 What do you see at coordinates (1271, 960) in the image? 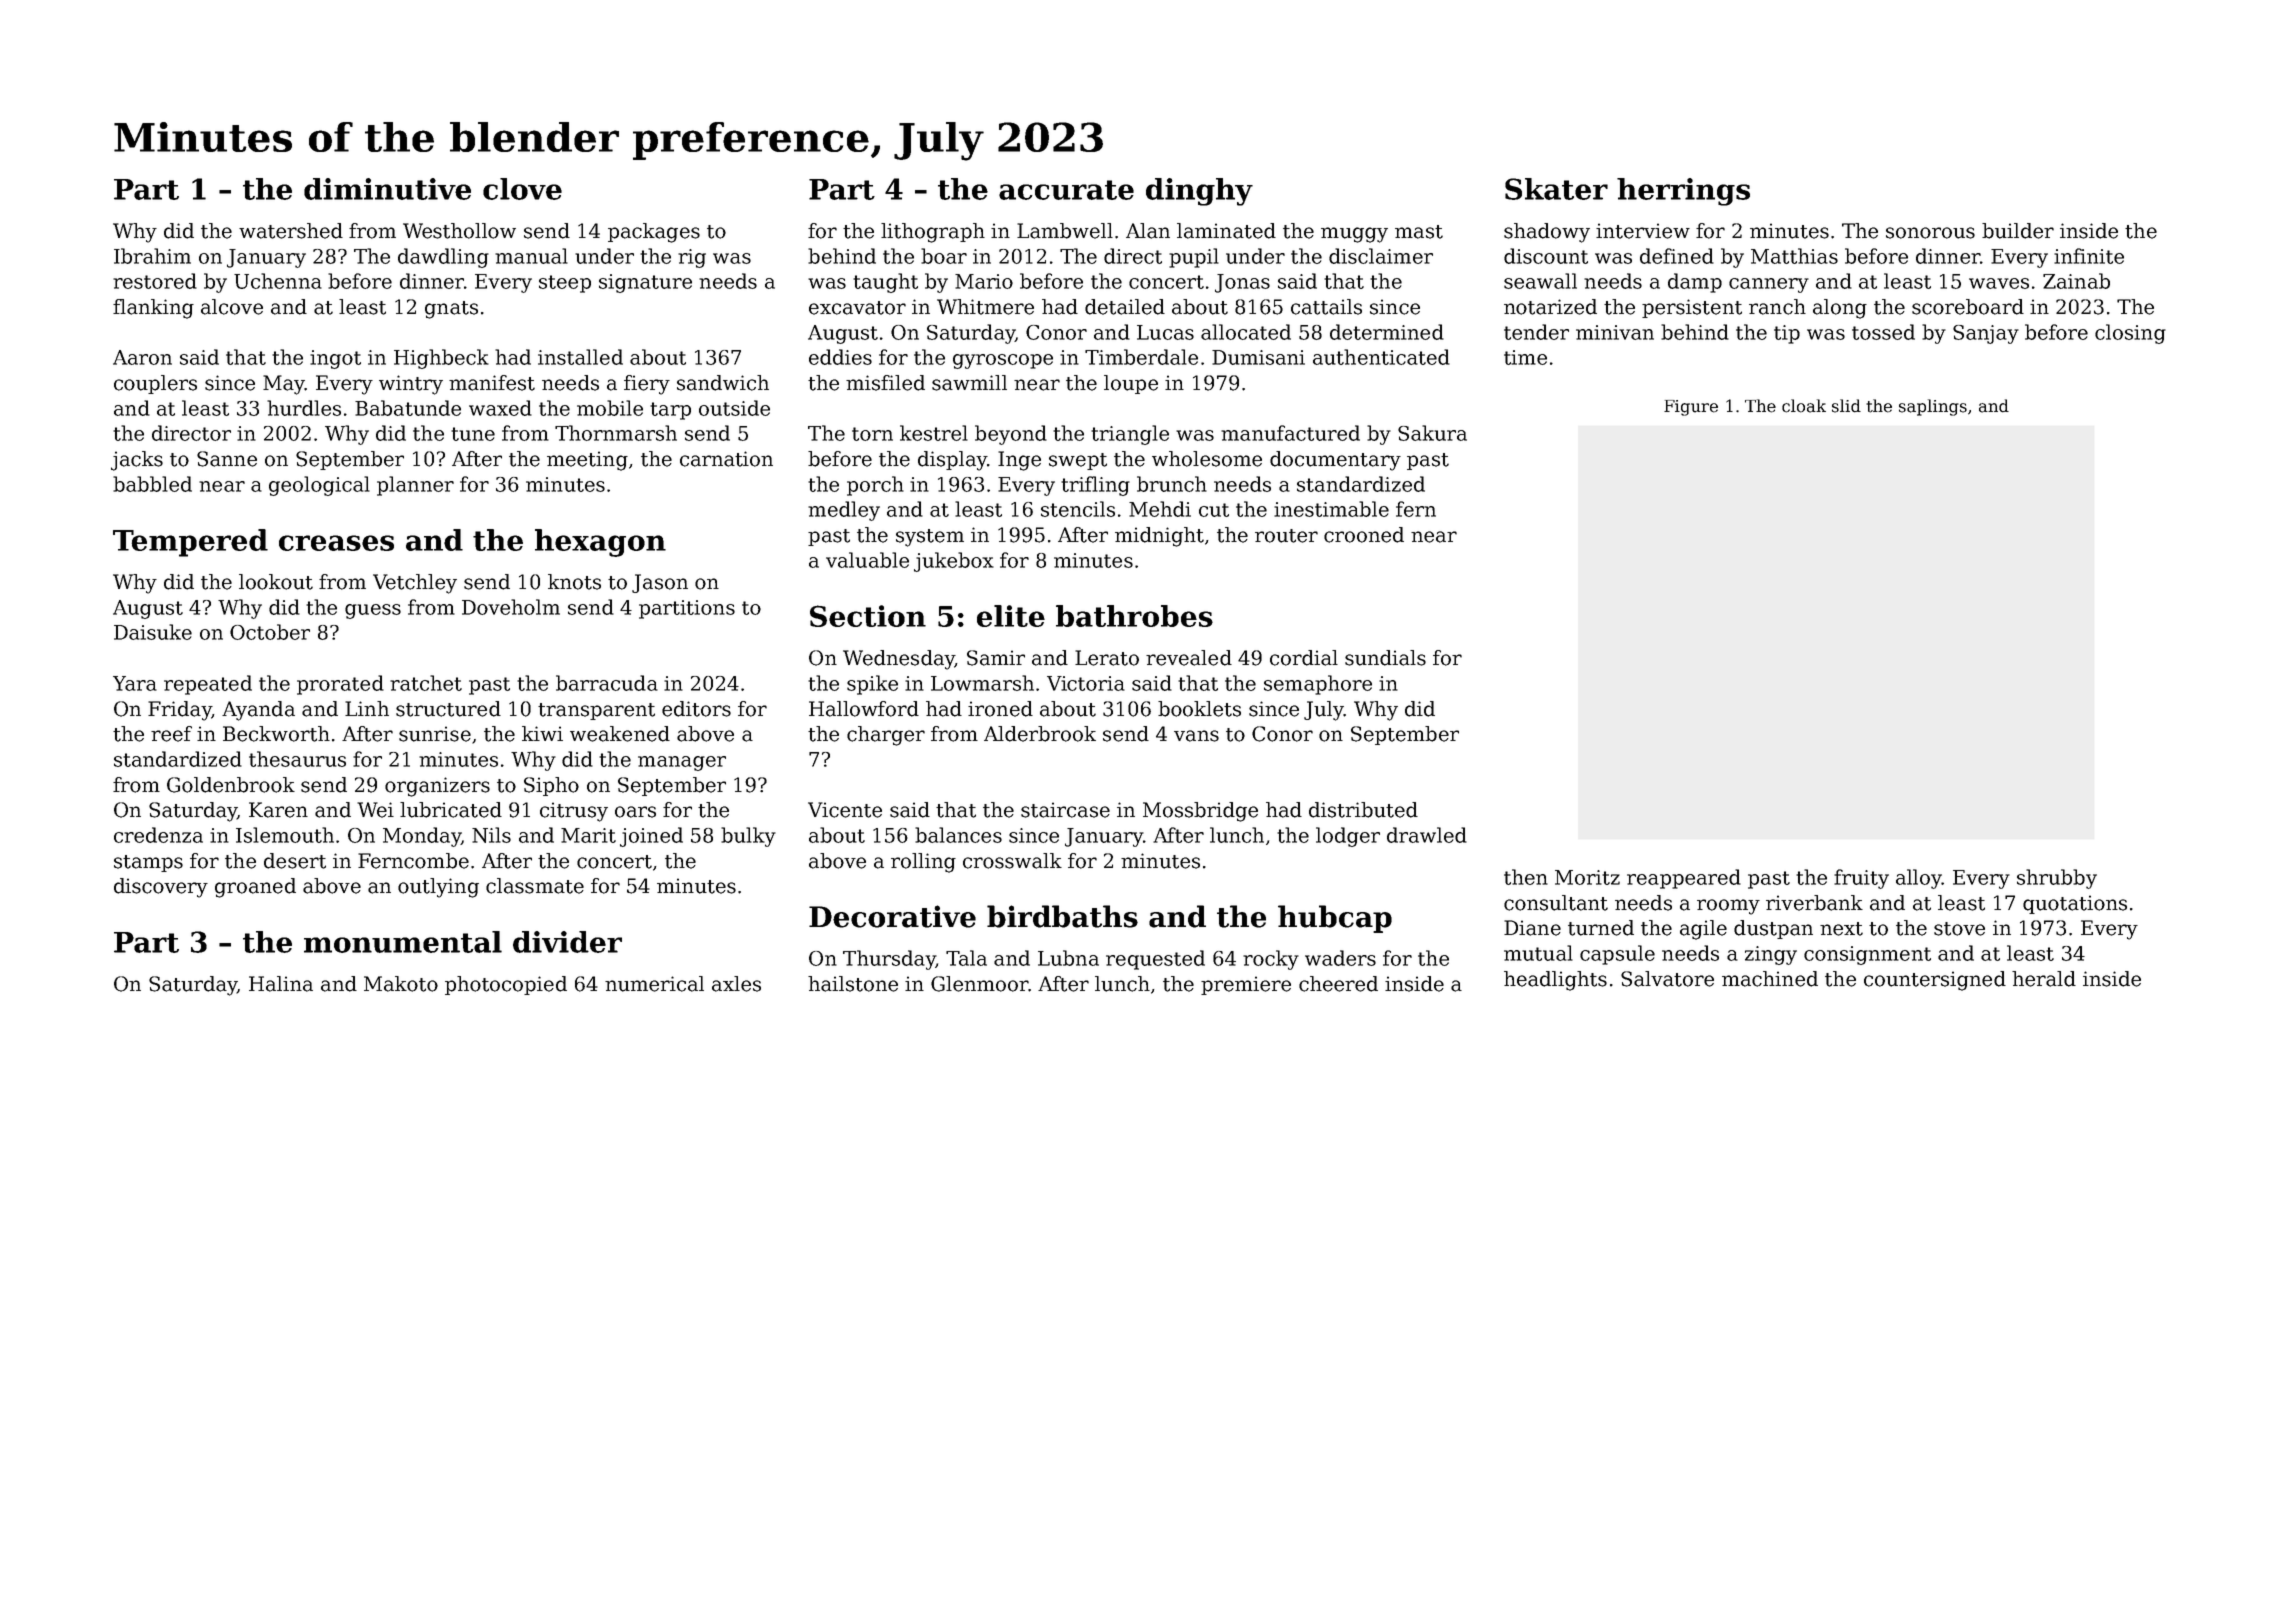
I see `rocky` at bounding box center [1271, 960].
